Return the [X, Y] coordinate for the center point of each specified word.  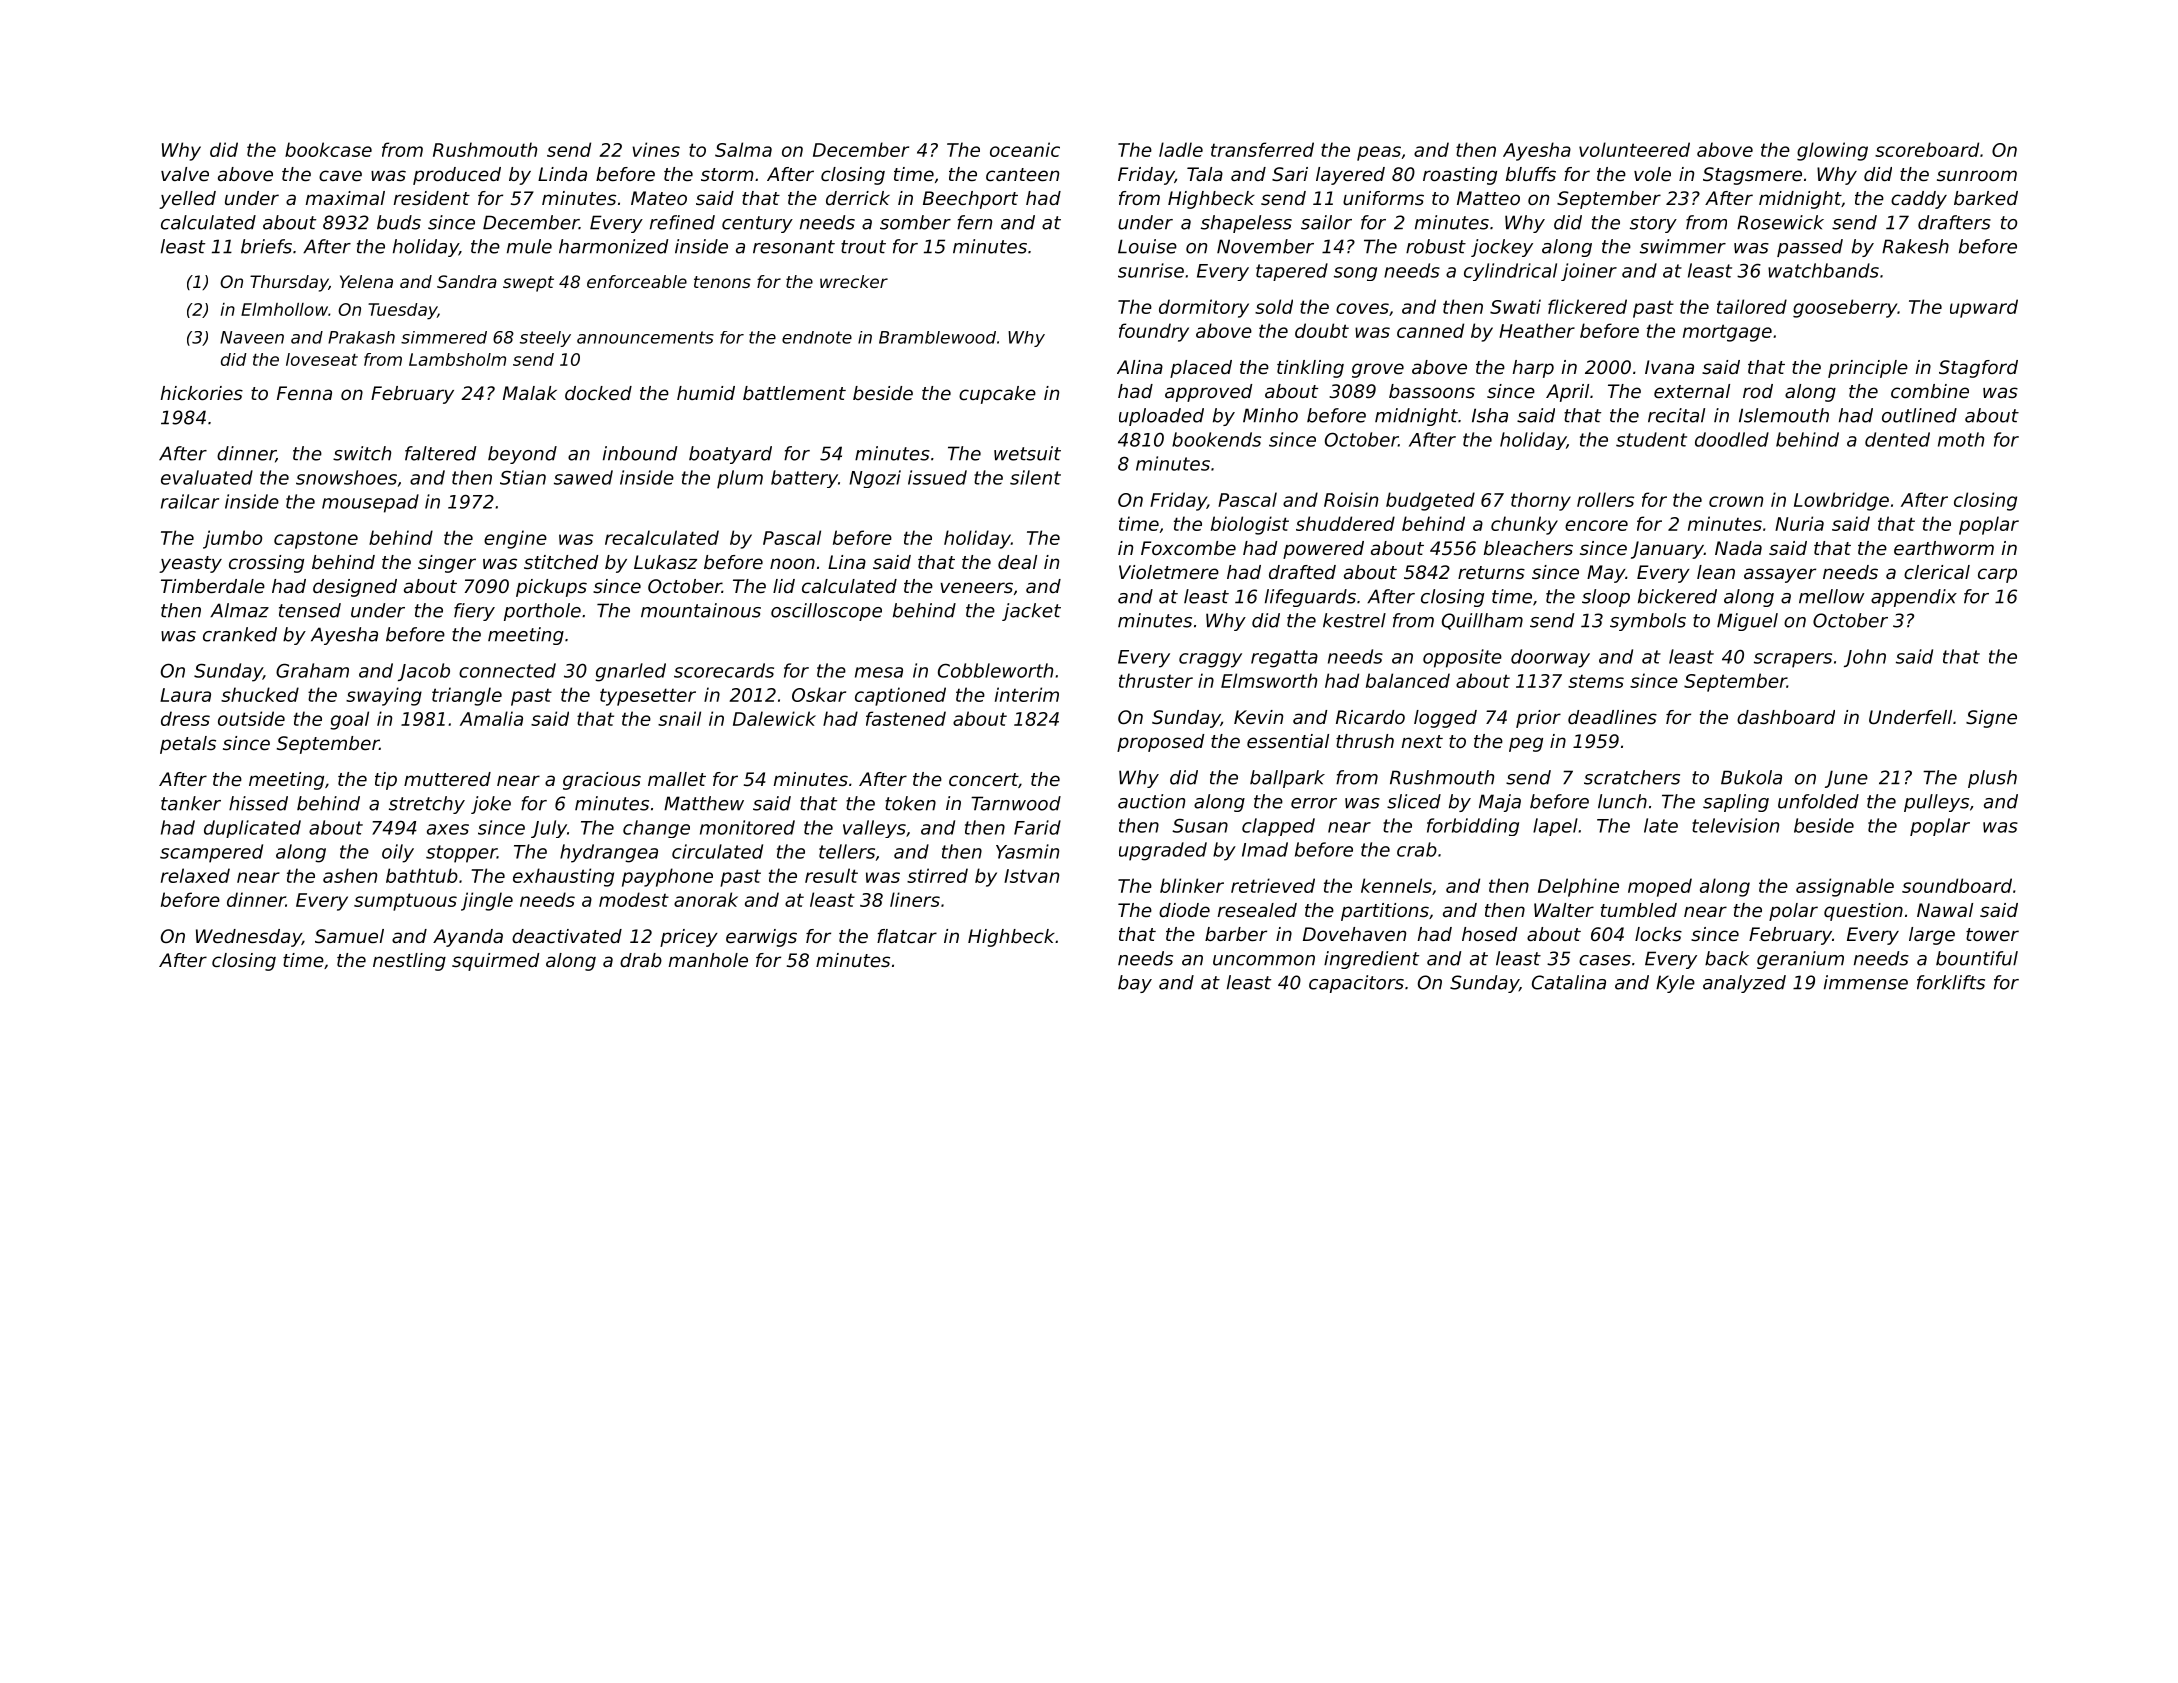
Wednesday [249, 938]
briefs [266, 246]
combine [1930, 391]
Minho [1270, 415]
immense [1866, 982]
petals [188, 745]
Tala [1205, 174]
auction [1151, 801]
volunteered [1634, 149]
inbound [640, 453]
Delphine [1578, 887]
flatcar [907, 936]
